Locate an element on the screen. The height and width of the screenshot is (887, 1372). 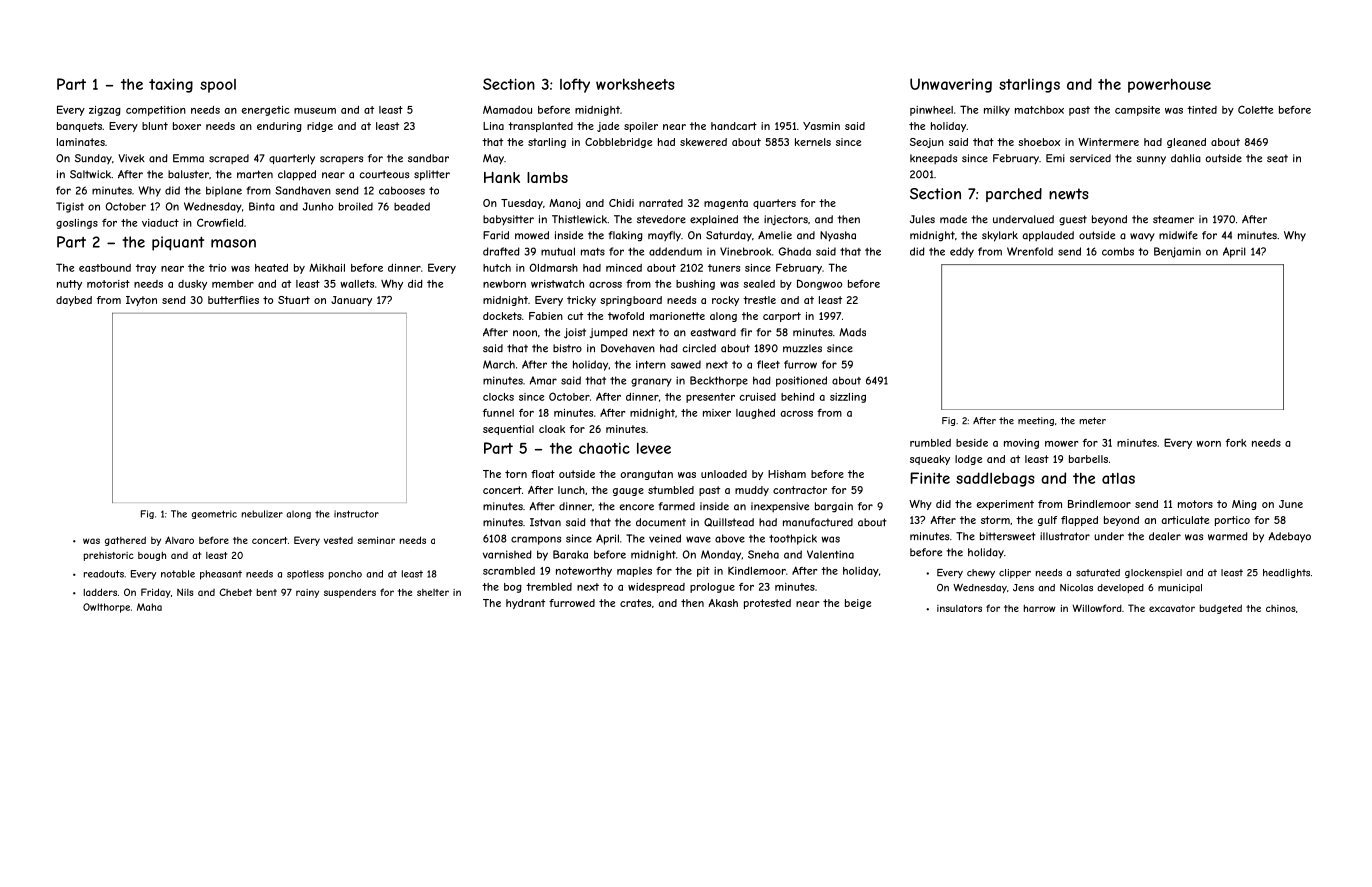
insulators is located at coordinates (959, 608).
